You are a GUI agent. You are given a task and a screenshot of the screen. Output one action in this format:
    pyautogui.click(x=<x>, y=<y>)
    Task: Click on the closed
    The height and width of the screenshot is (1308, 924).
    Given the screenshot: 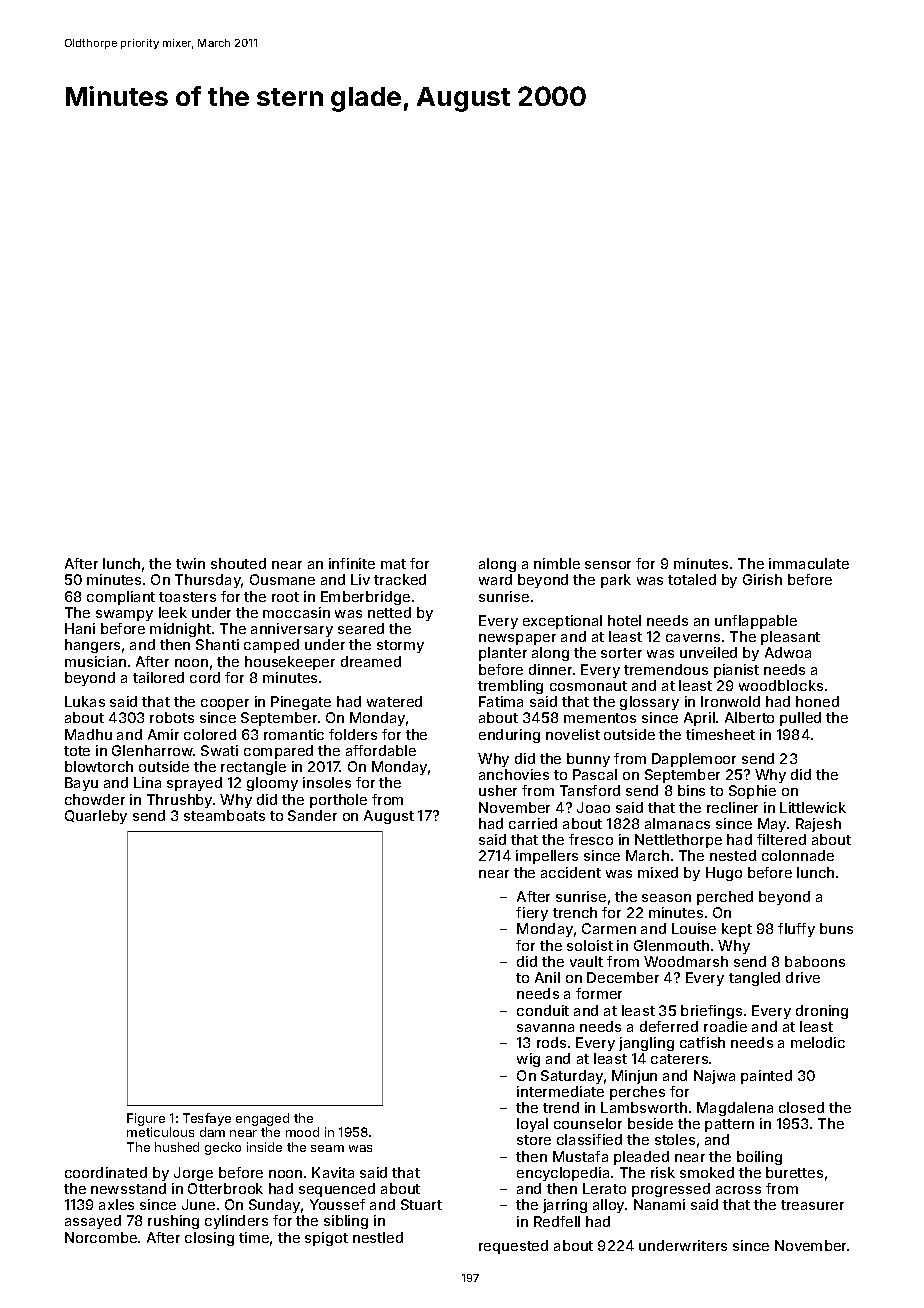 What is the action you would take?
    pyautogui.click(x=801, y=1107)
